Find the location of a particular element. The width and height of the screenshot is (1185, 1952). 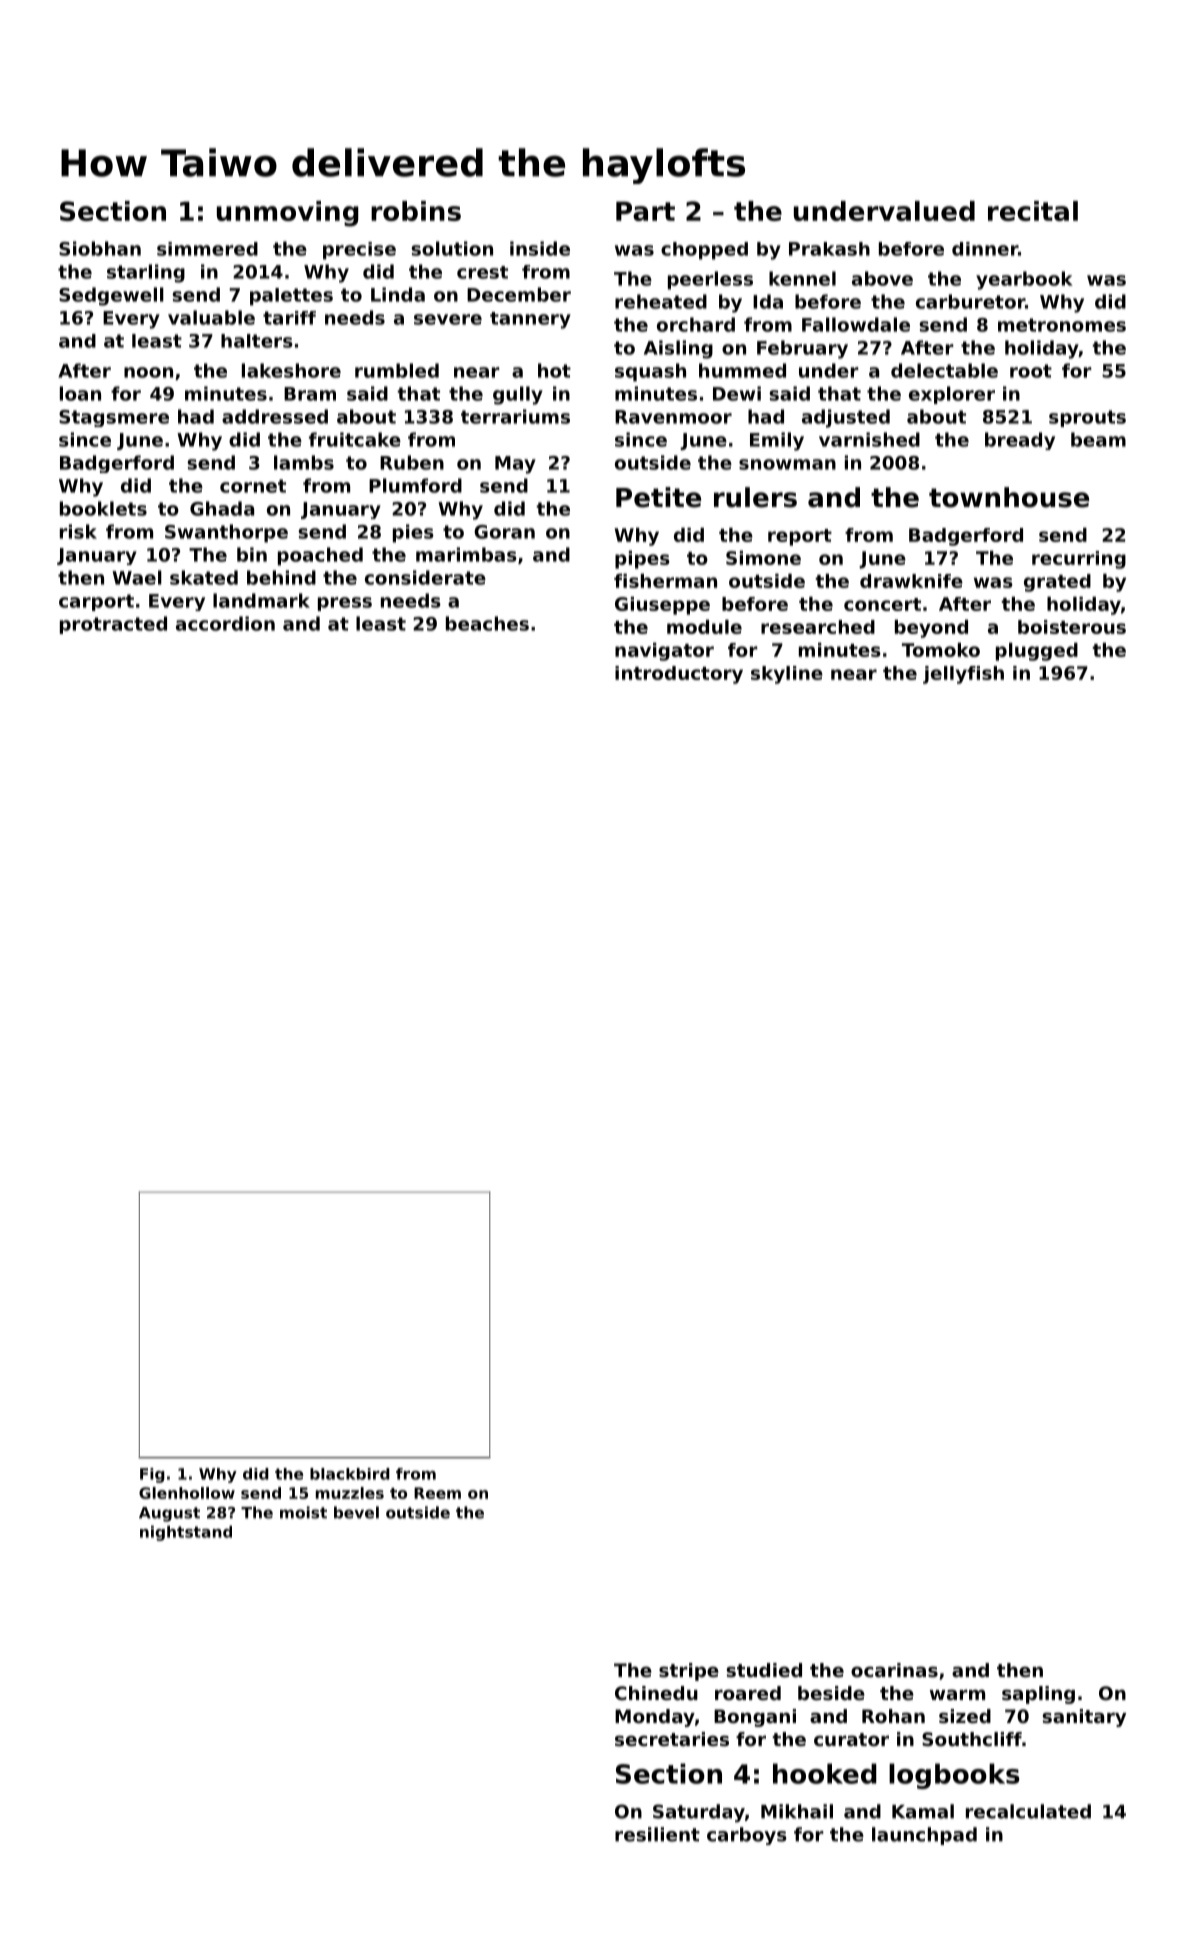

Siobhan is located at coordinates (100, 248).
